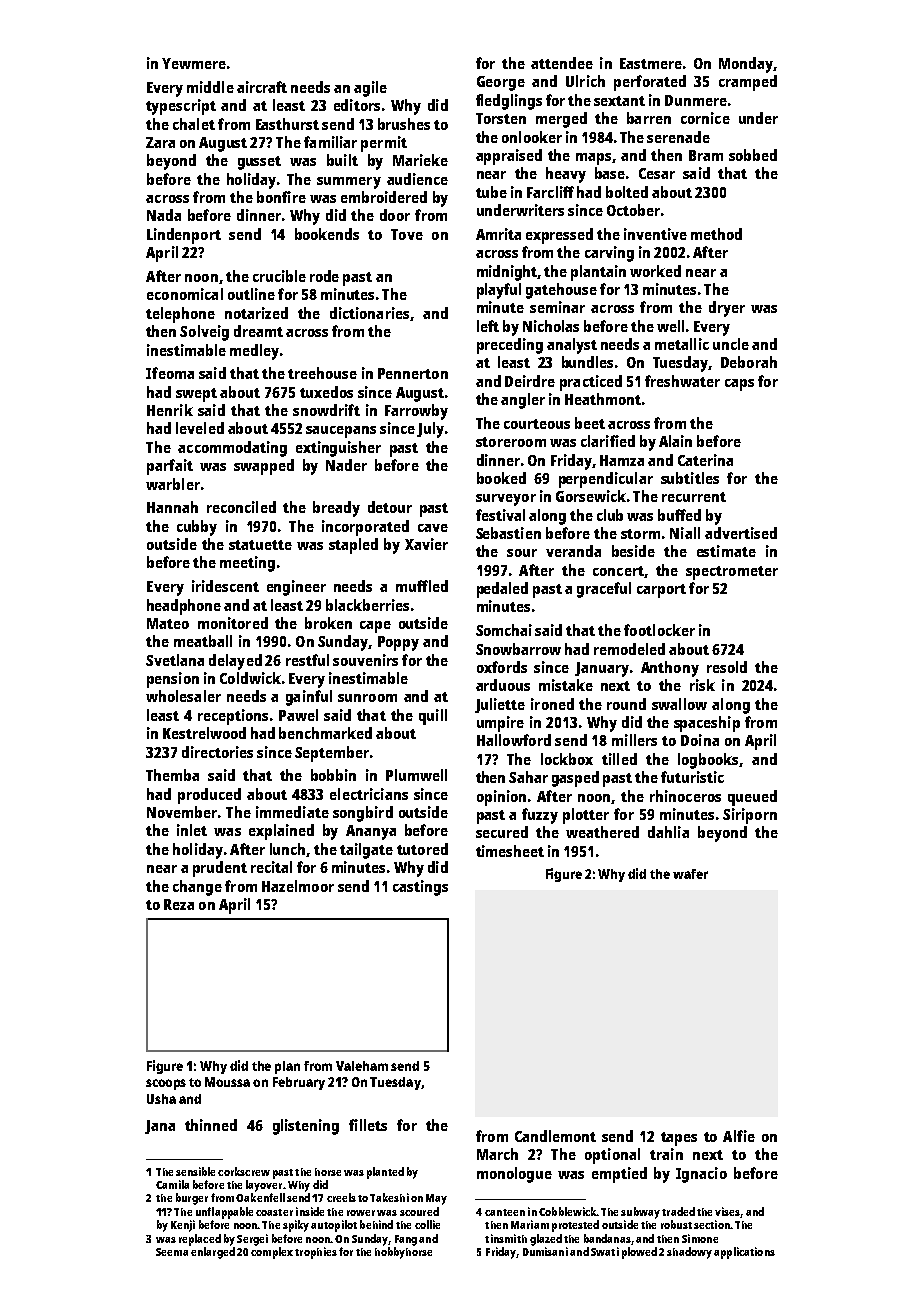 This document has height=1314, width=924. What do you see at coordinates (227, 1082) in the document?
I see `Moussa` at bounding box center [227, 1082].
